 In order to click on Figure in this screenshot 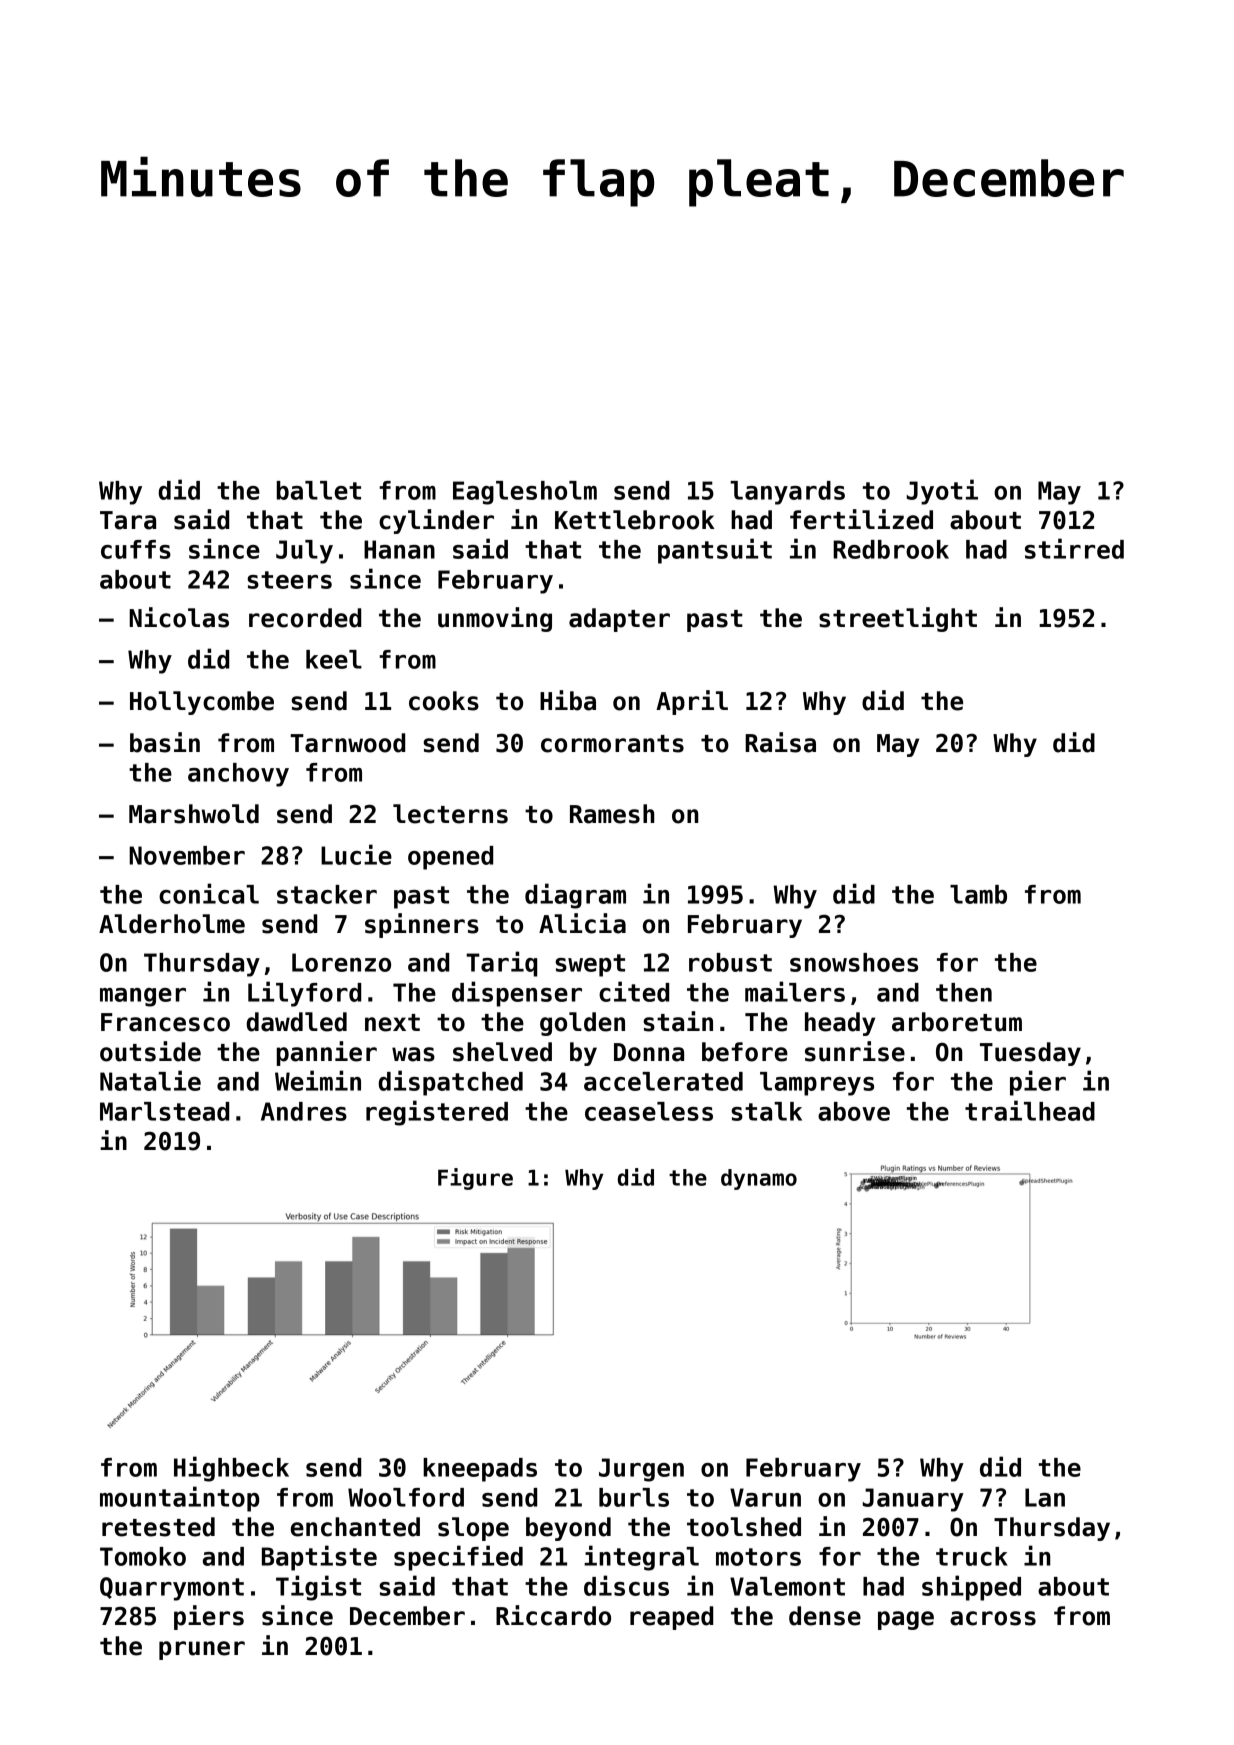, I will do `click(475, 1179)`.
